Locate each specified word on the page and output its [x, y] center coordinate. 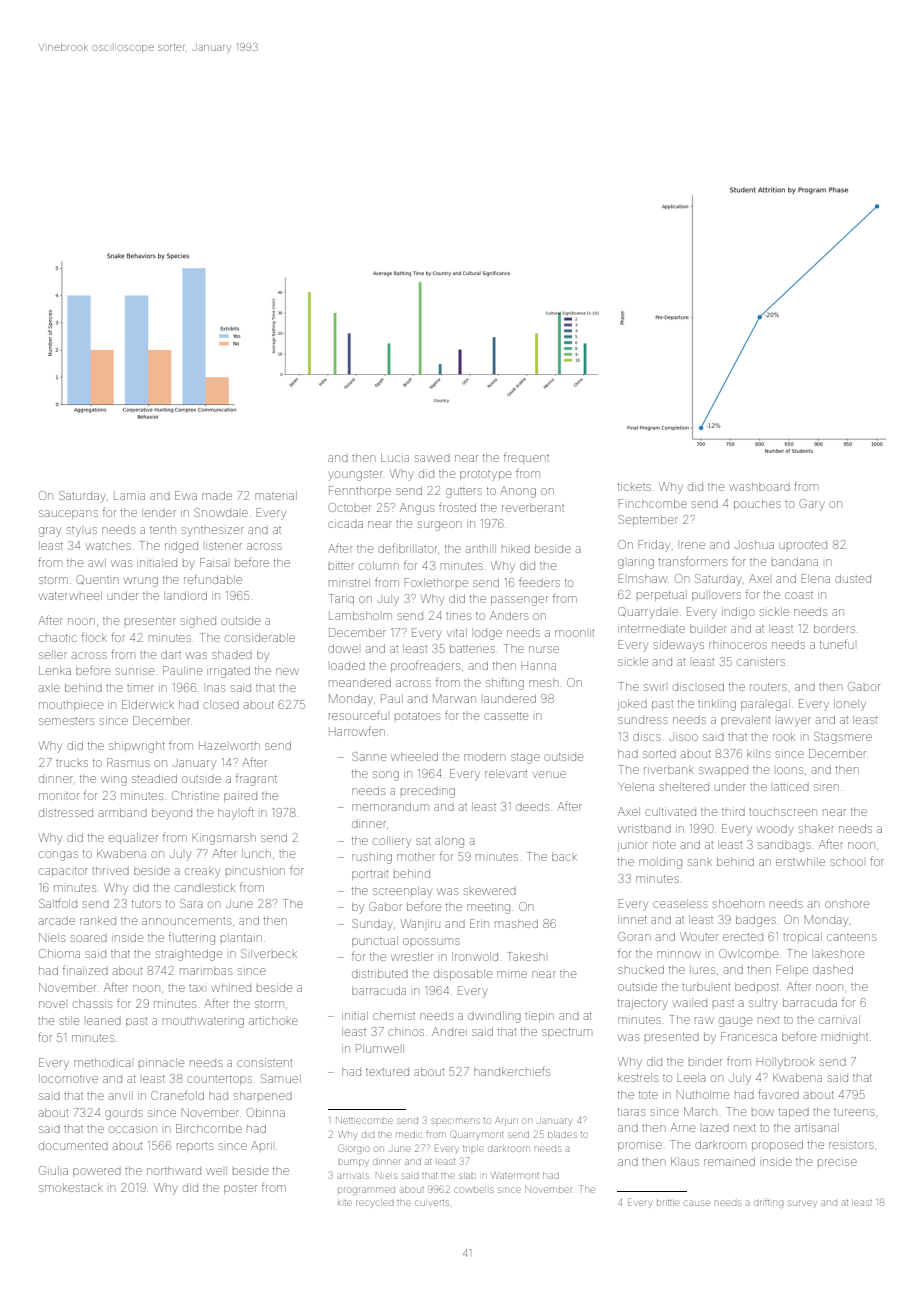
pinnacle [161, 1062]
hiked [516, 548]
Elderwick [148, 704]
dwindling [494, 1017]
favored [778, 1094]
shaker [816, 828]
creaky [202, 872]
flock [94, 637]
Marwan [454, 698]
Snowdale [221, 512]
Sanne [369, 756]
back [564, 856]
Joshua [754, 544]
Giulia [53, 1170]
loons [790, 770]
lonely [850, 705]
